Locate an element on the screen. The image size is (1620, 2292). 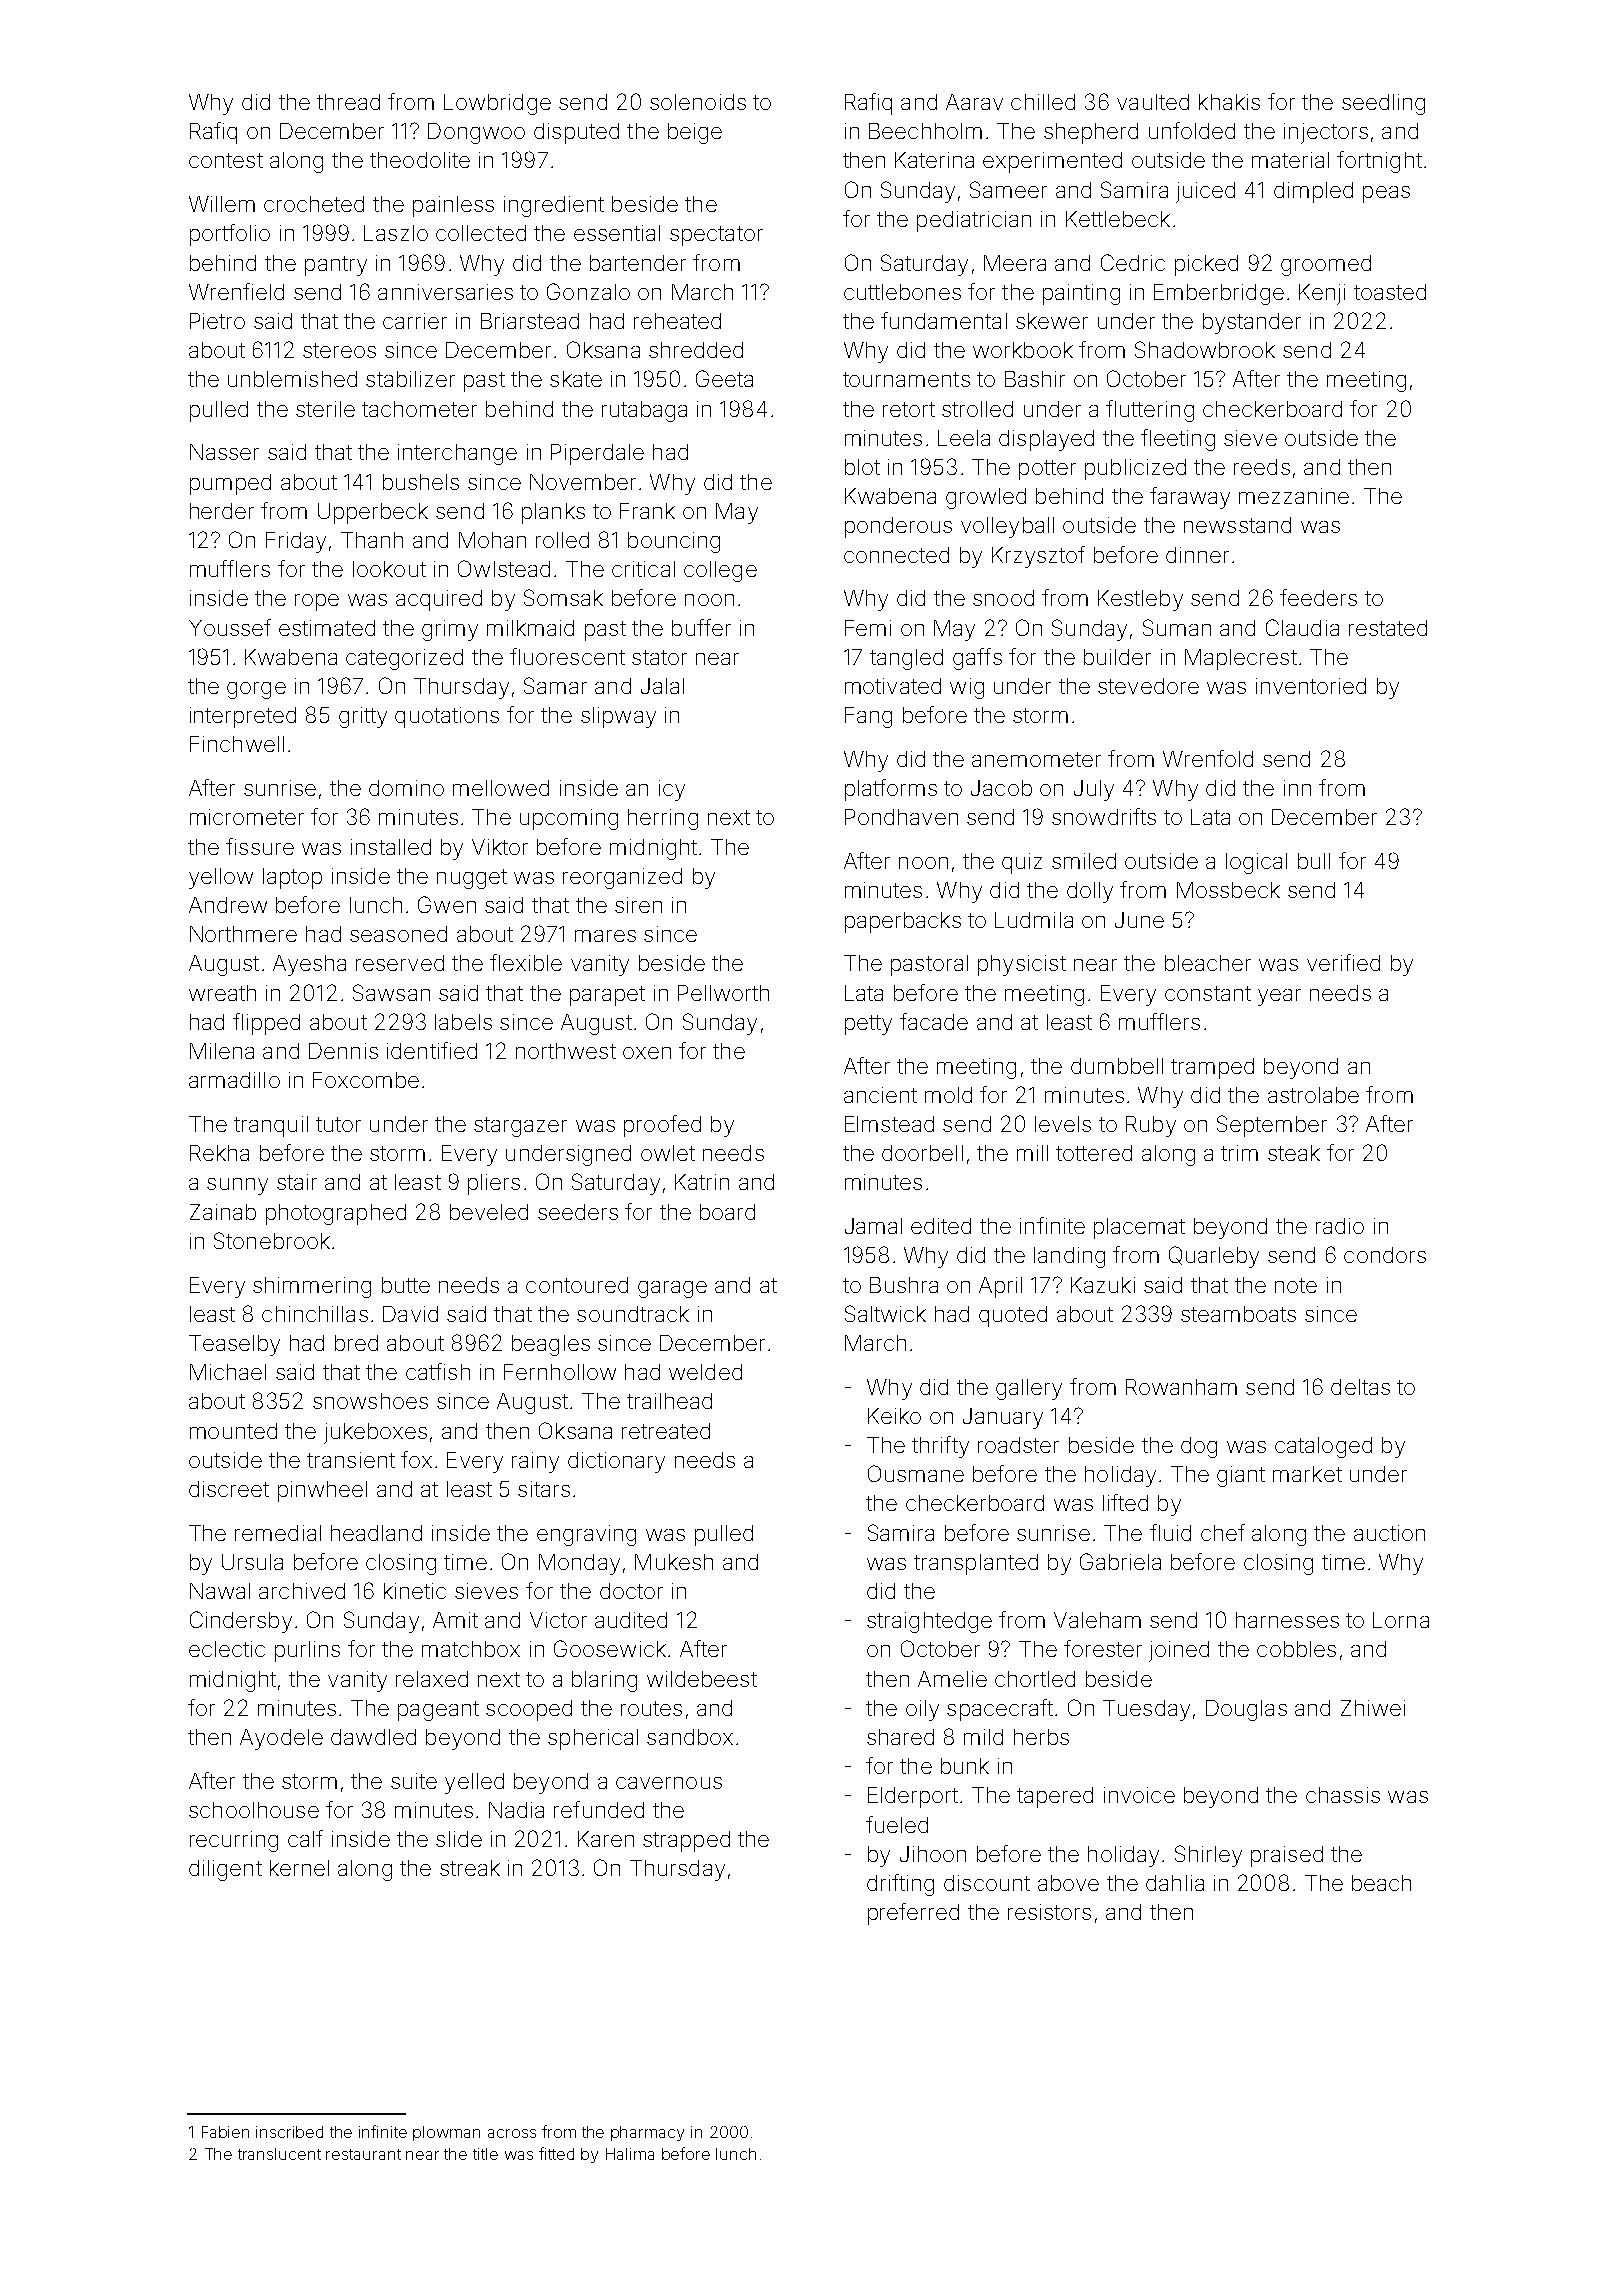
inventoried is located at coordinates (1311, 686).
